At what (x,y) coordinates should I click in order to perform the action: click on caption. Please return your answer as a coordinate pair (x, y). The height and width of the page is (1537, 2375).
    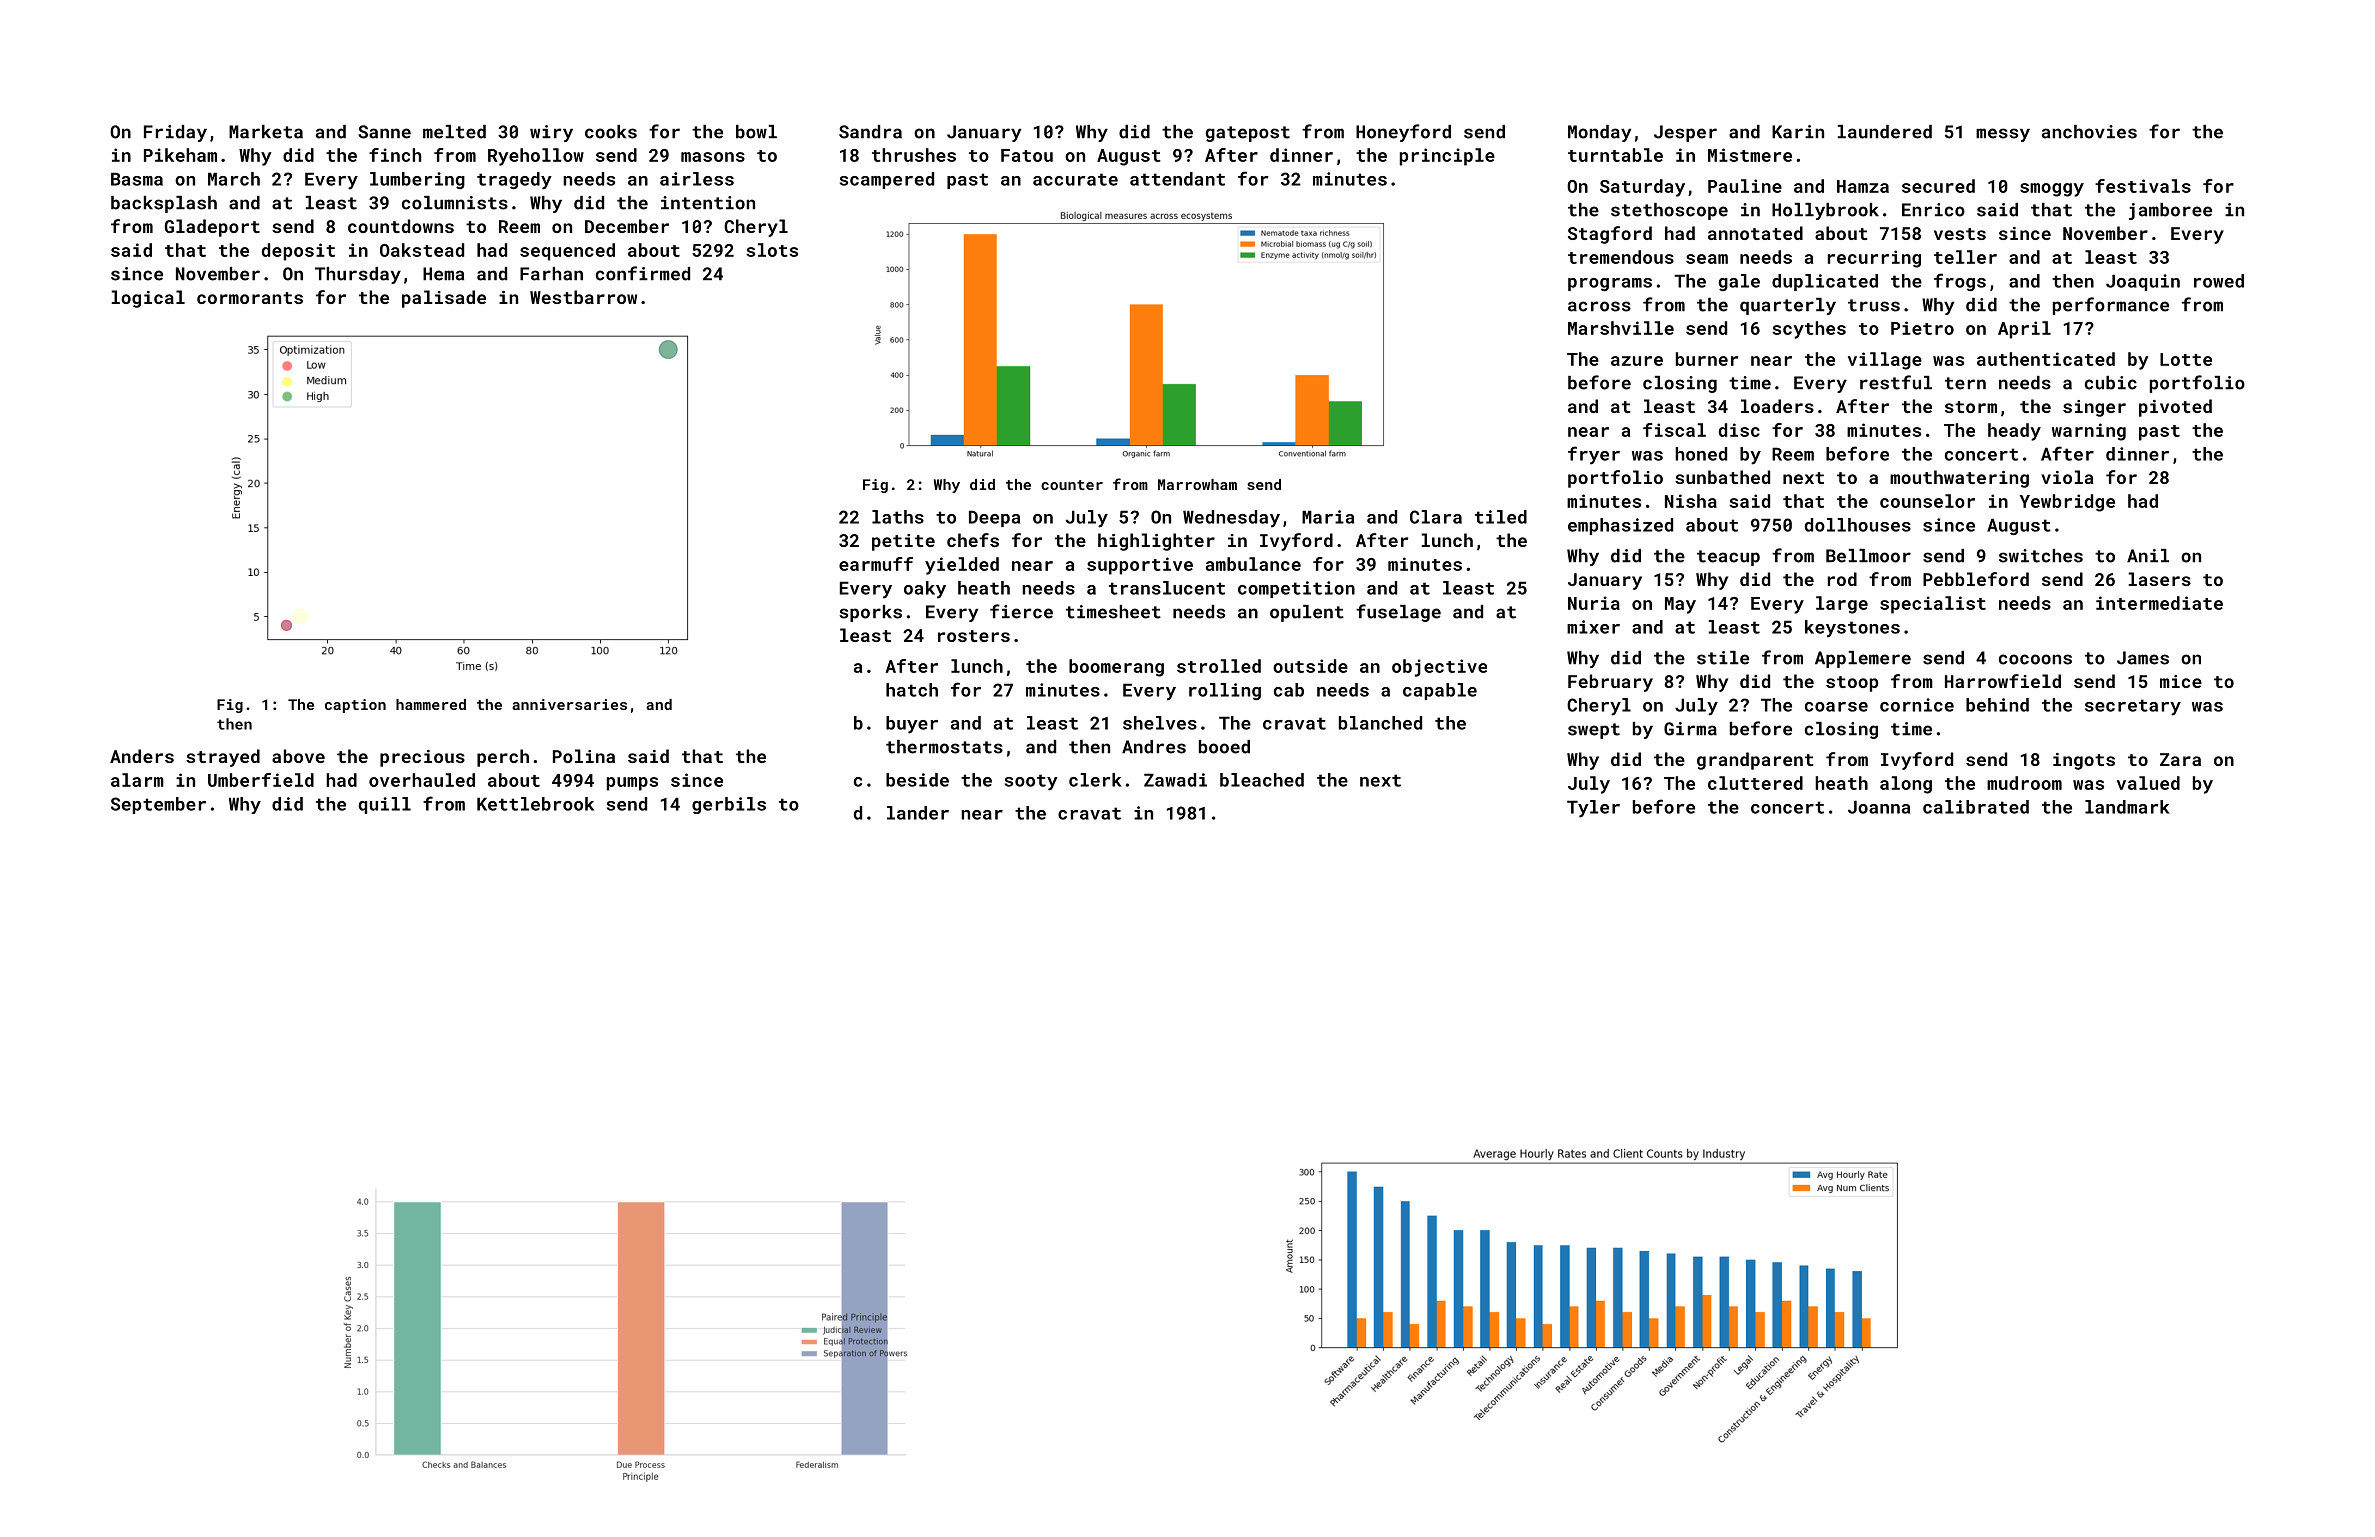
    Looking at the image, I should click on (355, 706).
